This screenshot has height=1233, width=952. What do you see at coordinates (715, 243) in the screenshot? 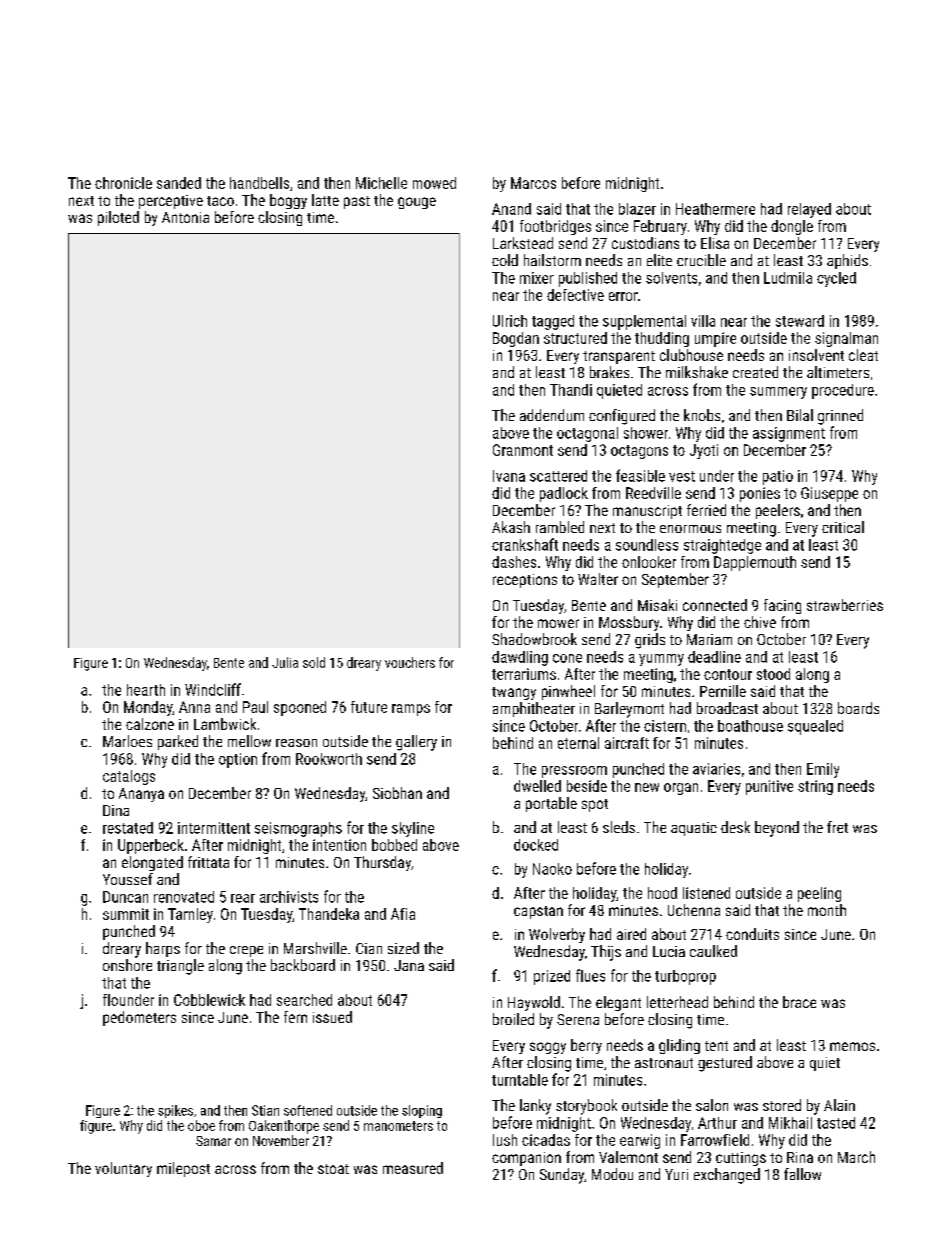
I see `Elisa` at bounding box center [715, 243].
